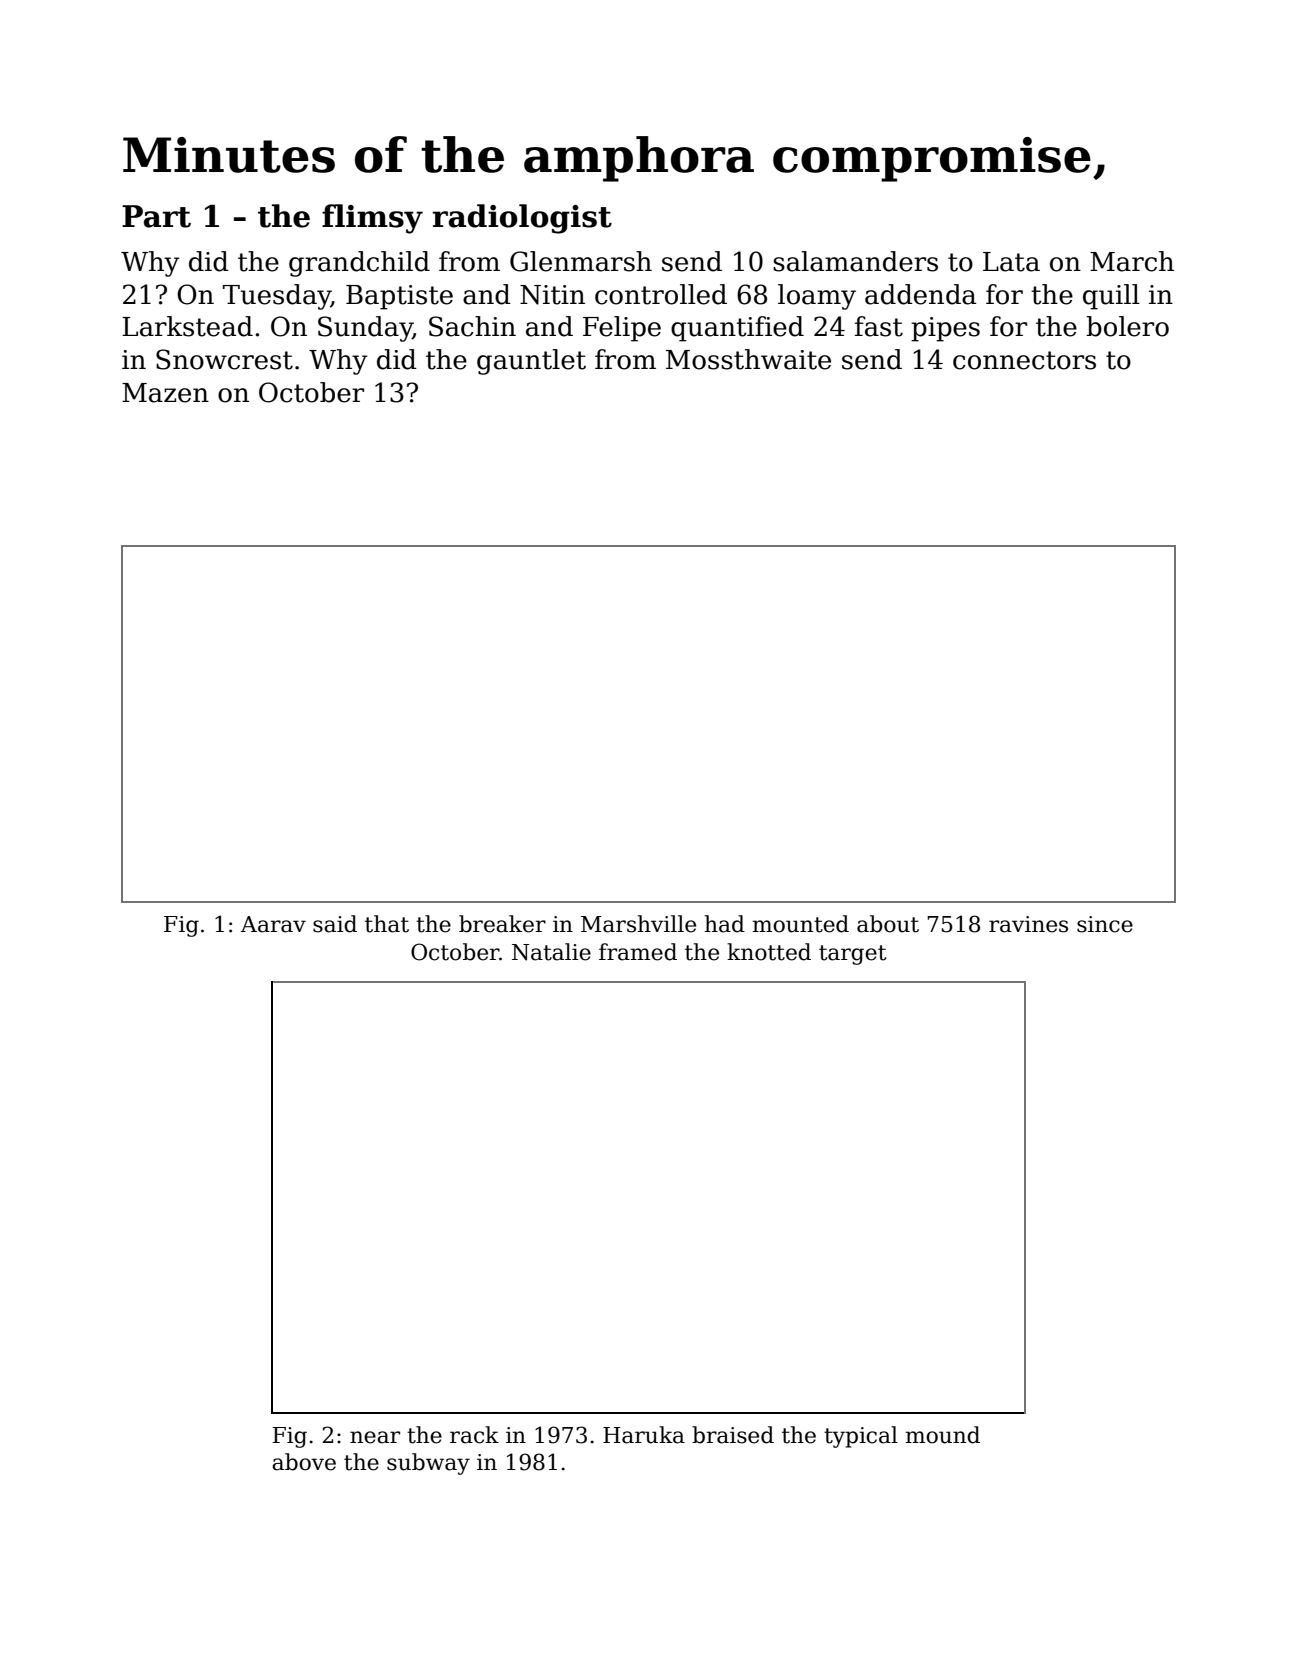  Describe the element at coordinates (733, 1435) in the page. I see `braised` at that location.
